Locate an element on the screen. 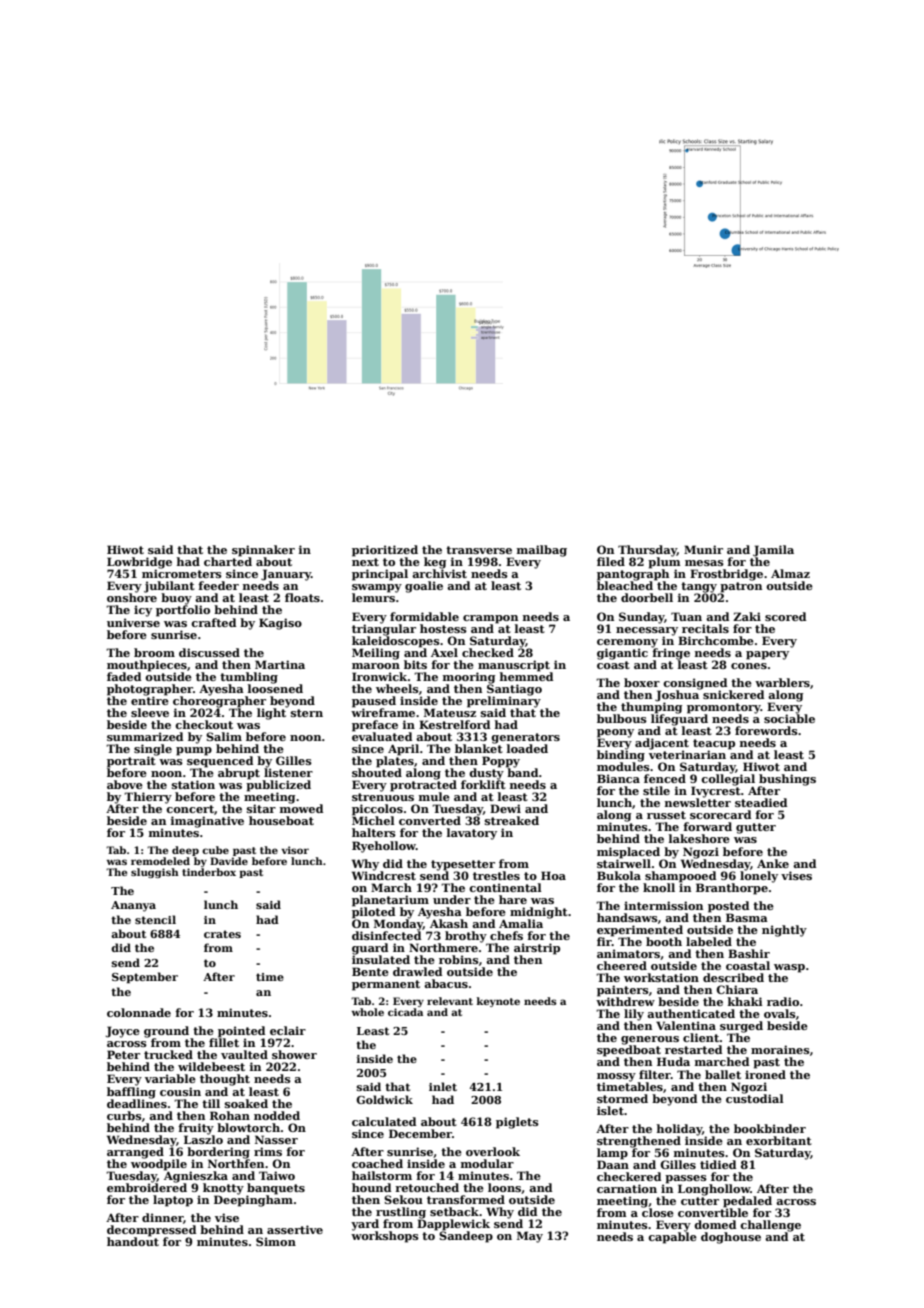 The image size is (924, 1308). colonnade is located at coordinates (139, 1012).
